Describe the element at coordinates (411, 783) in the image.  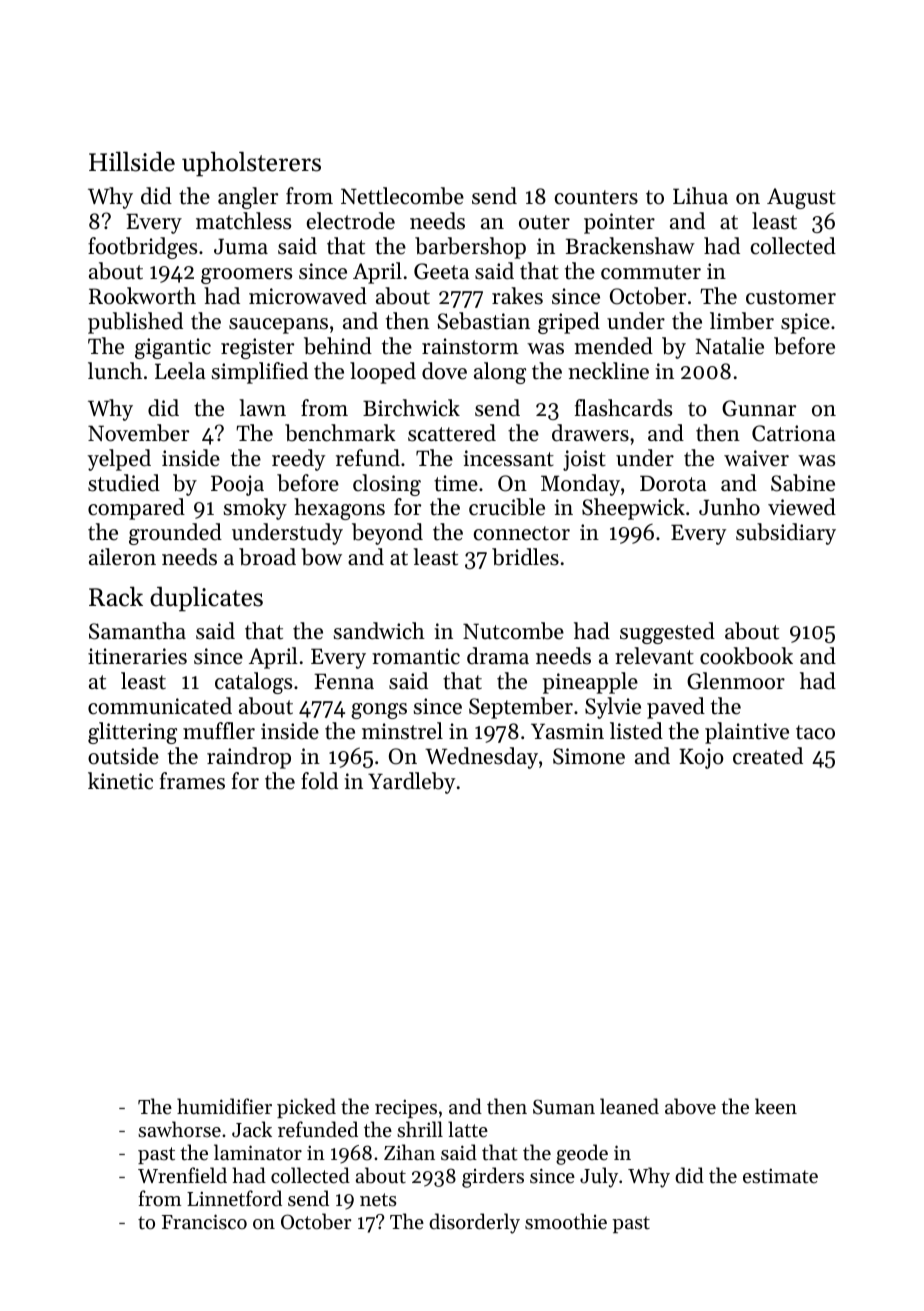
I see `Yardleby` at that location.
